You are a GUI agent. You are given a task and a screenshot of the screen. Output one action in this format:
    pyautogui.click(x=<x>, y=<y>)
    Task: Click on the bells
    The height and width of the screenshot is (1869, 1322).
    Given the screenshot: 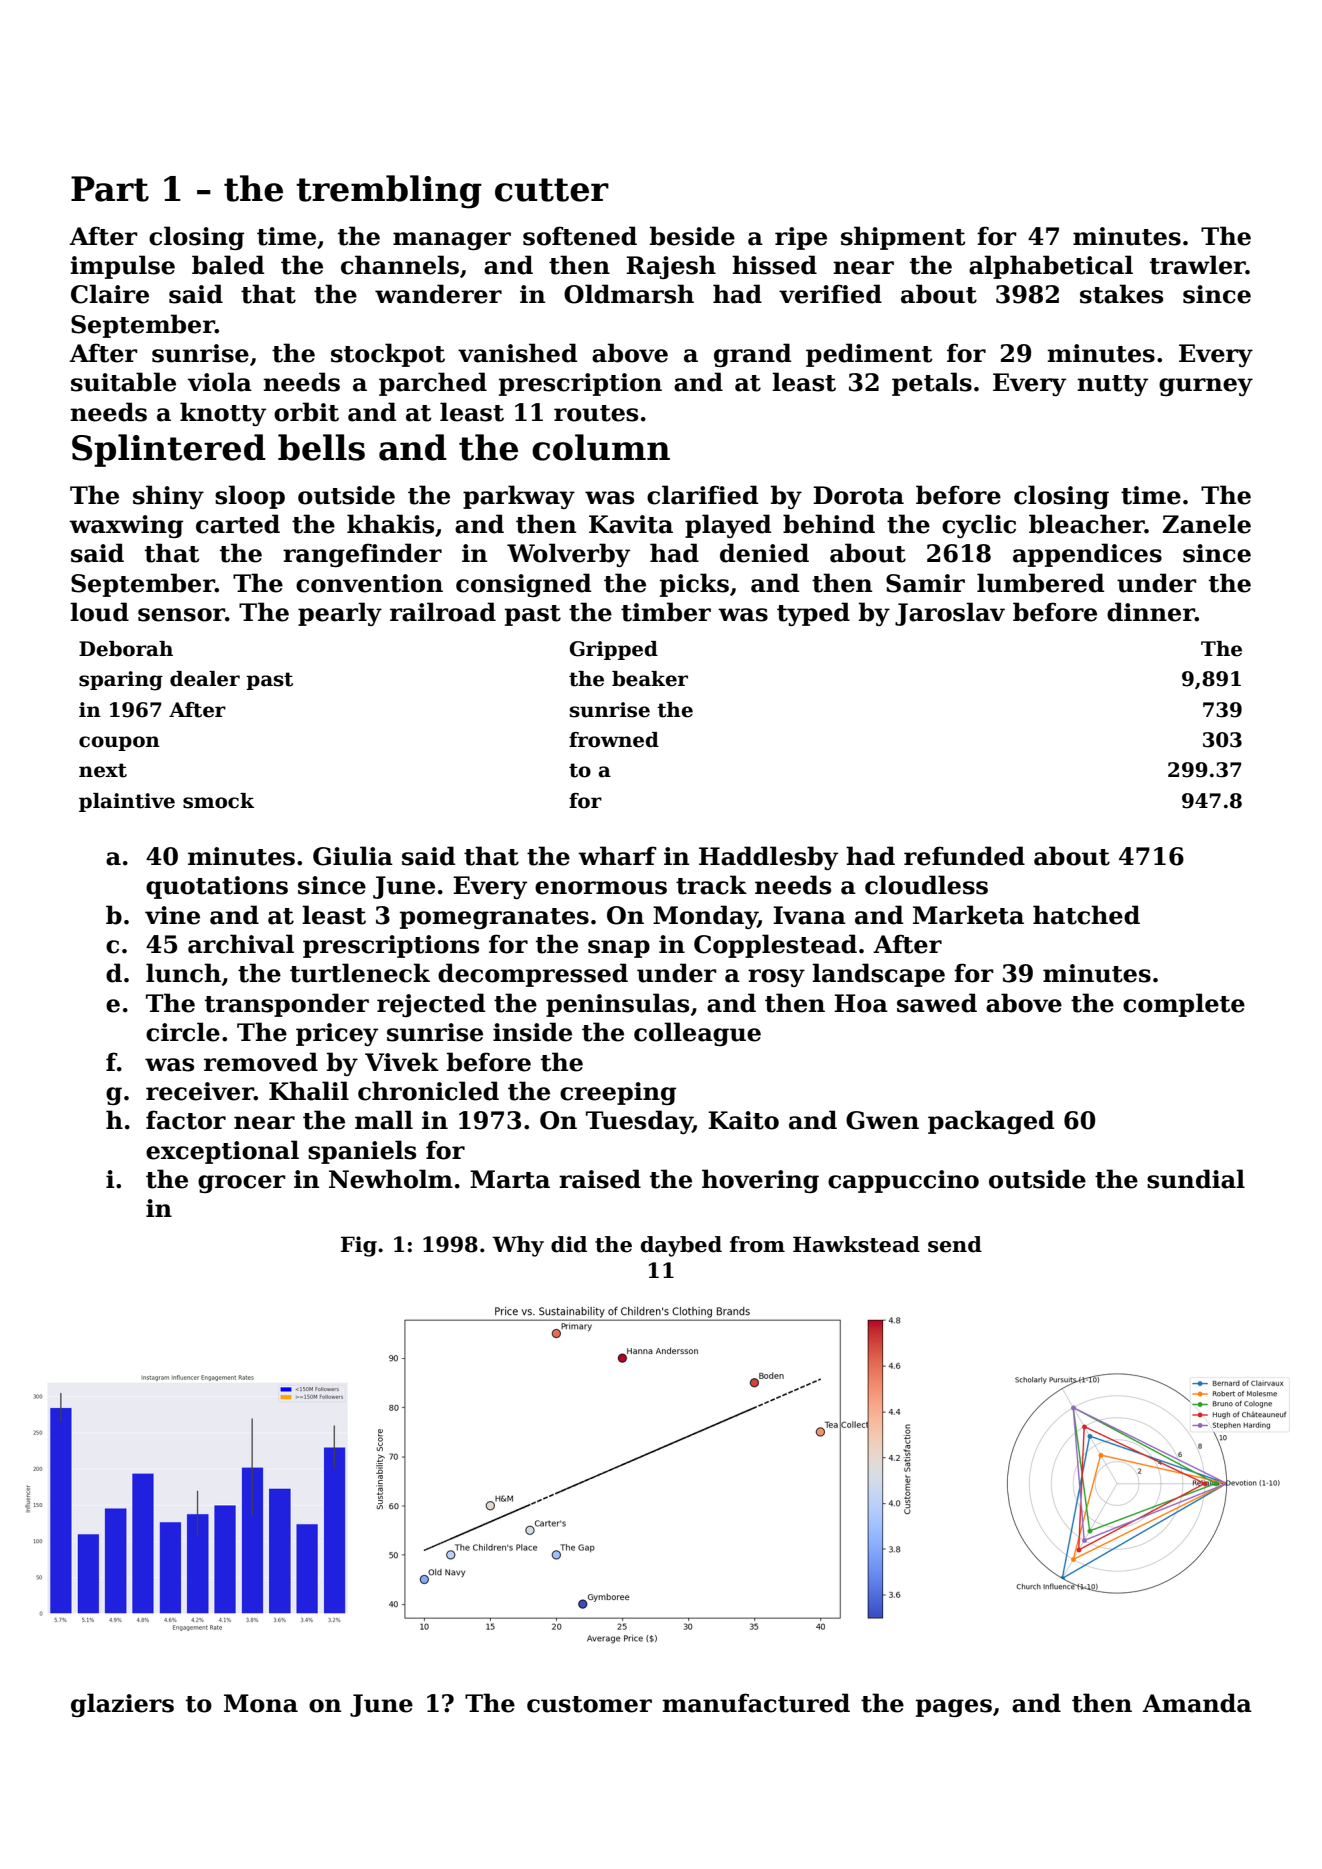 What is the action you would take?
    pyautogui.click(x=321, y=447)
